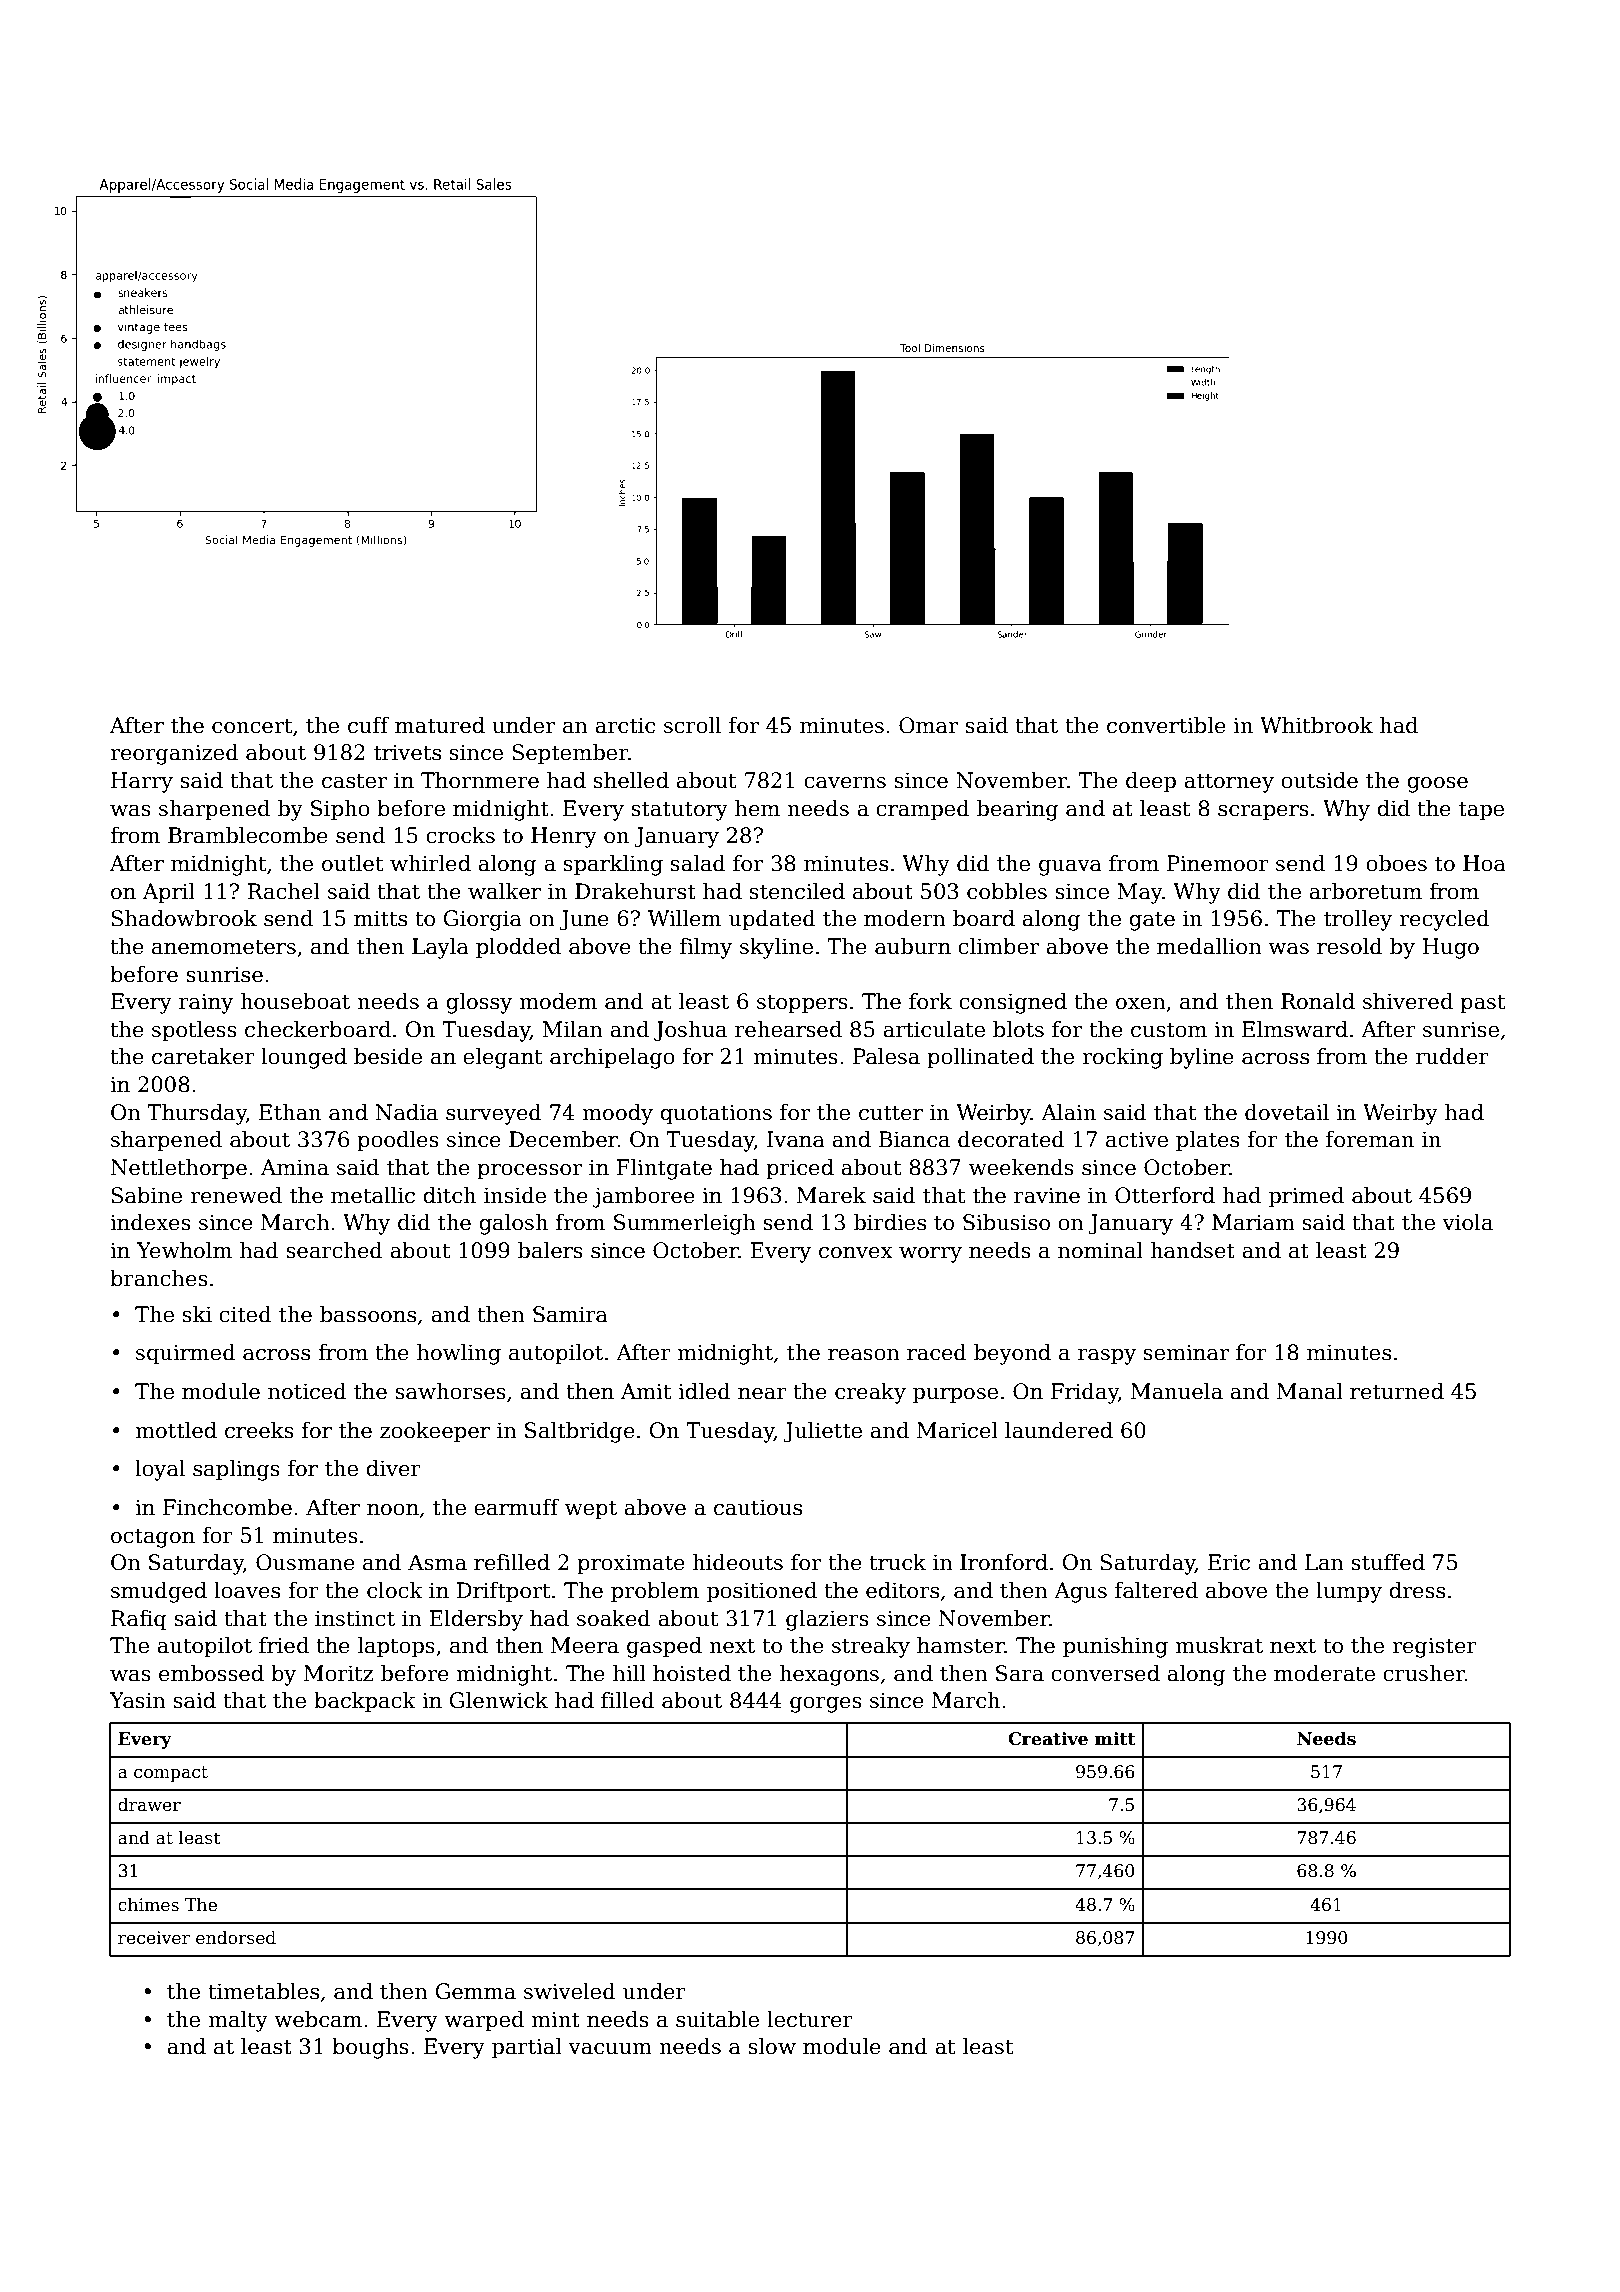 The height and width of the screenshot is (2292, 1620). What do you see at coordinates (1316, 725) in the screenshot?
I see `Whitbrook` at bounding box center [1316, 725].
